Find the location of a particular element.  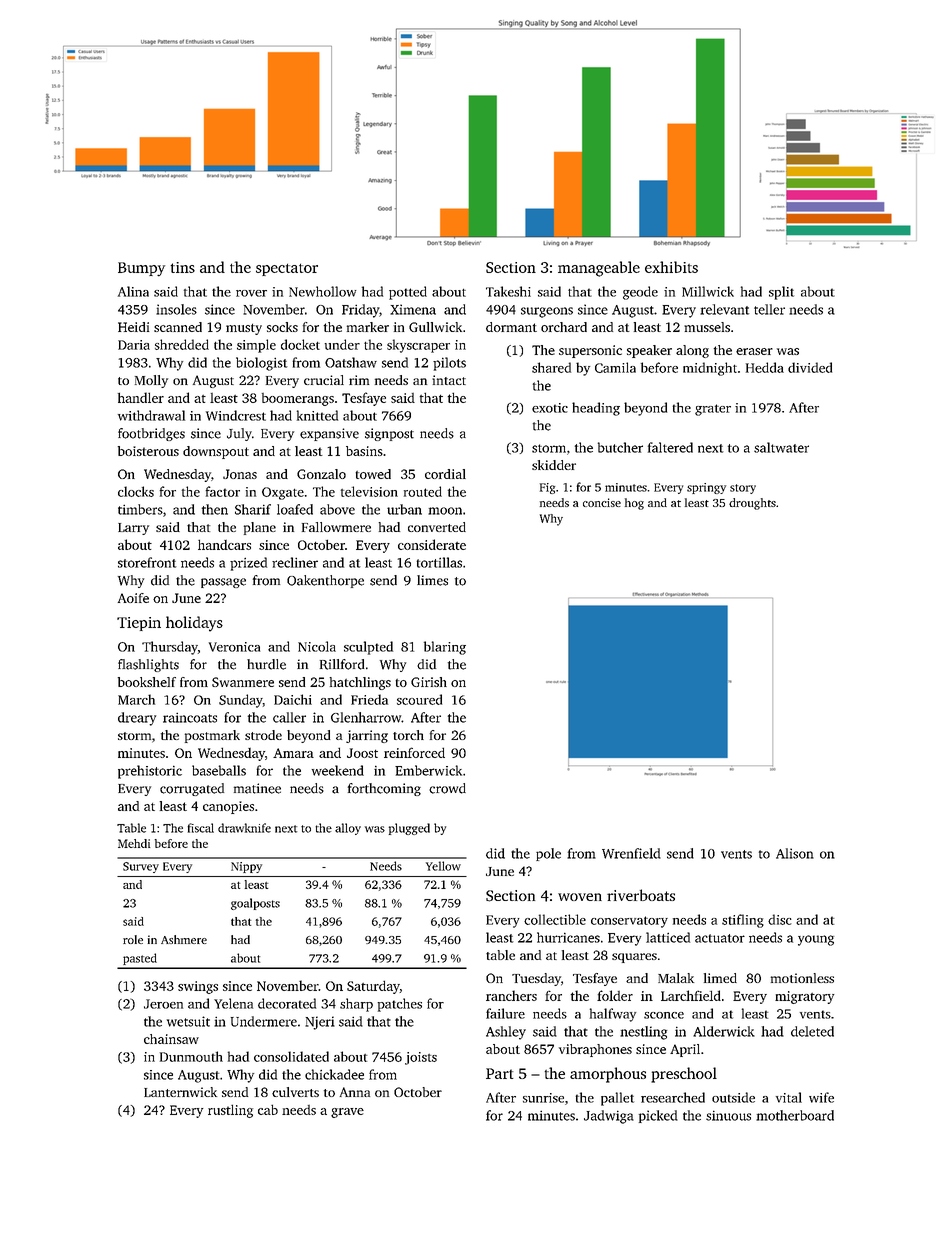

collectible is located at coordinates (555, 919).
